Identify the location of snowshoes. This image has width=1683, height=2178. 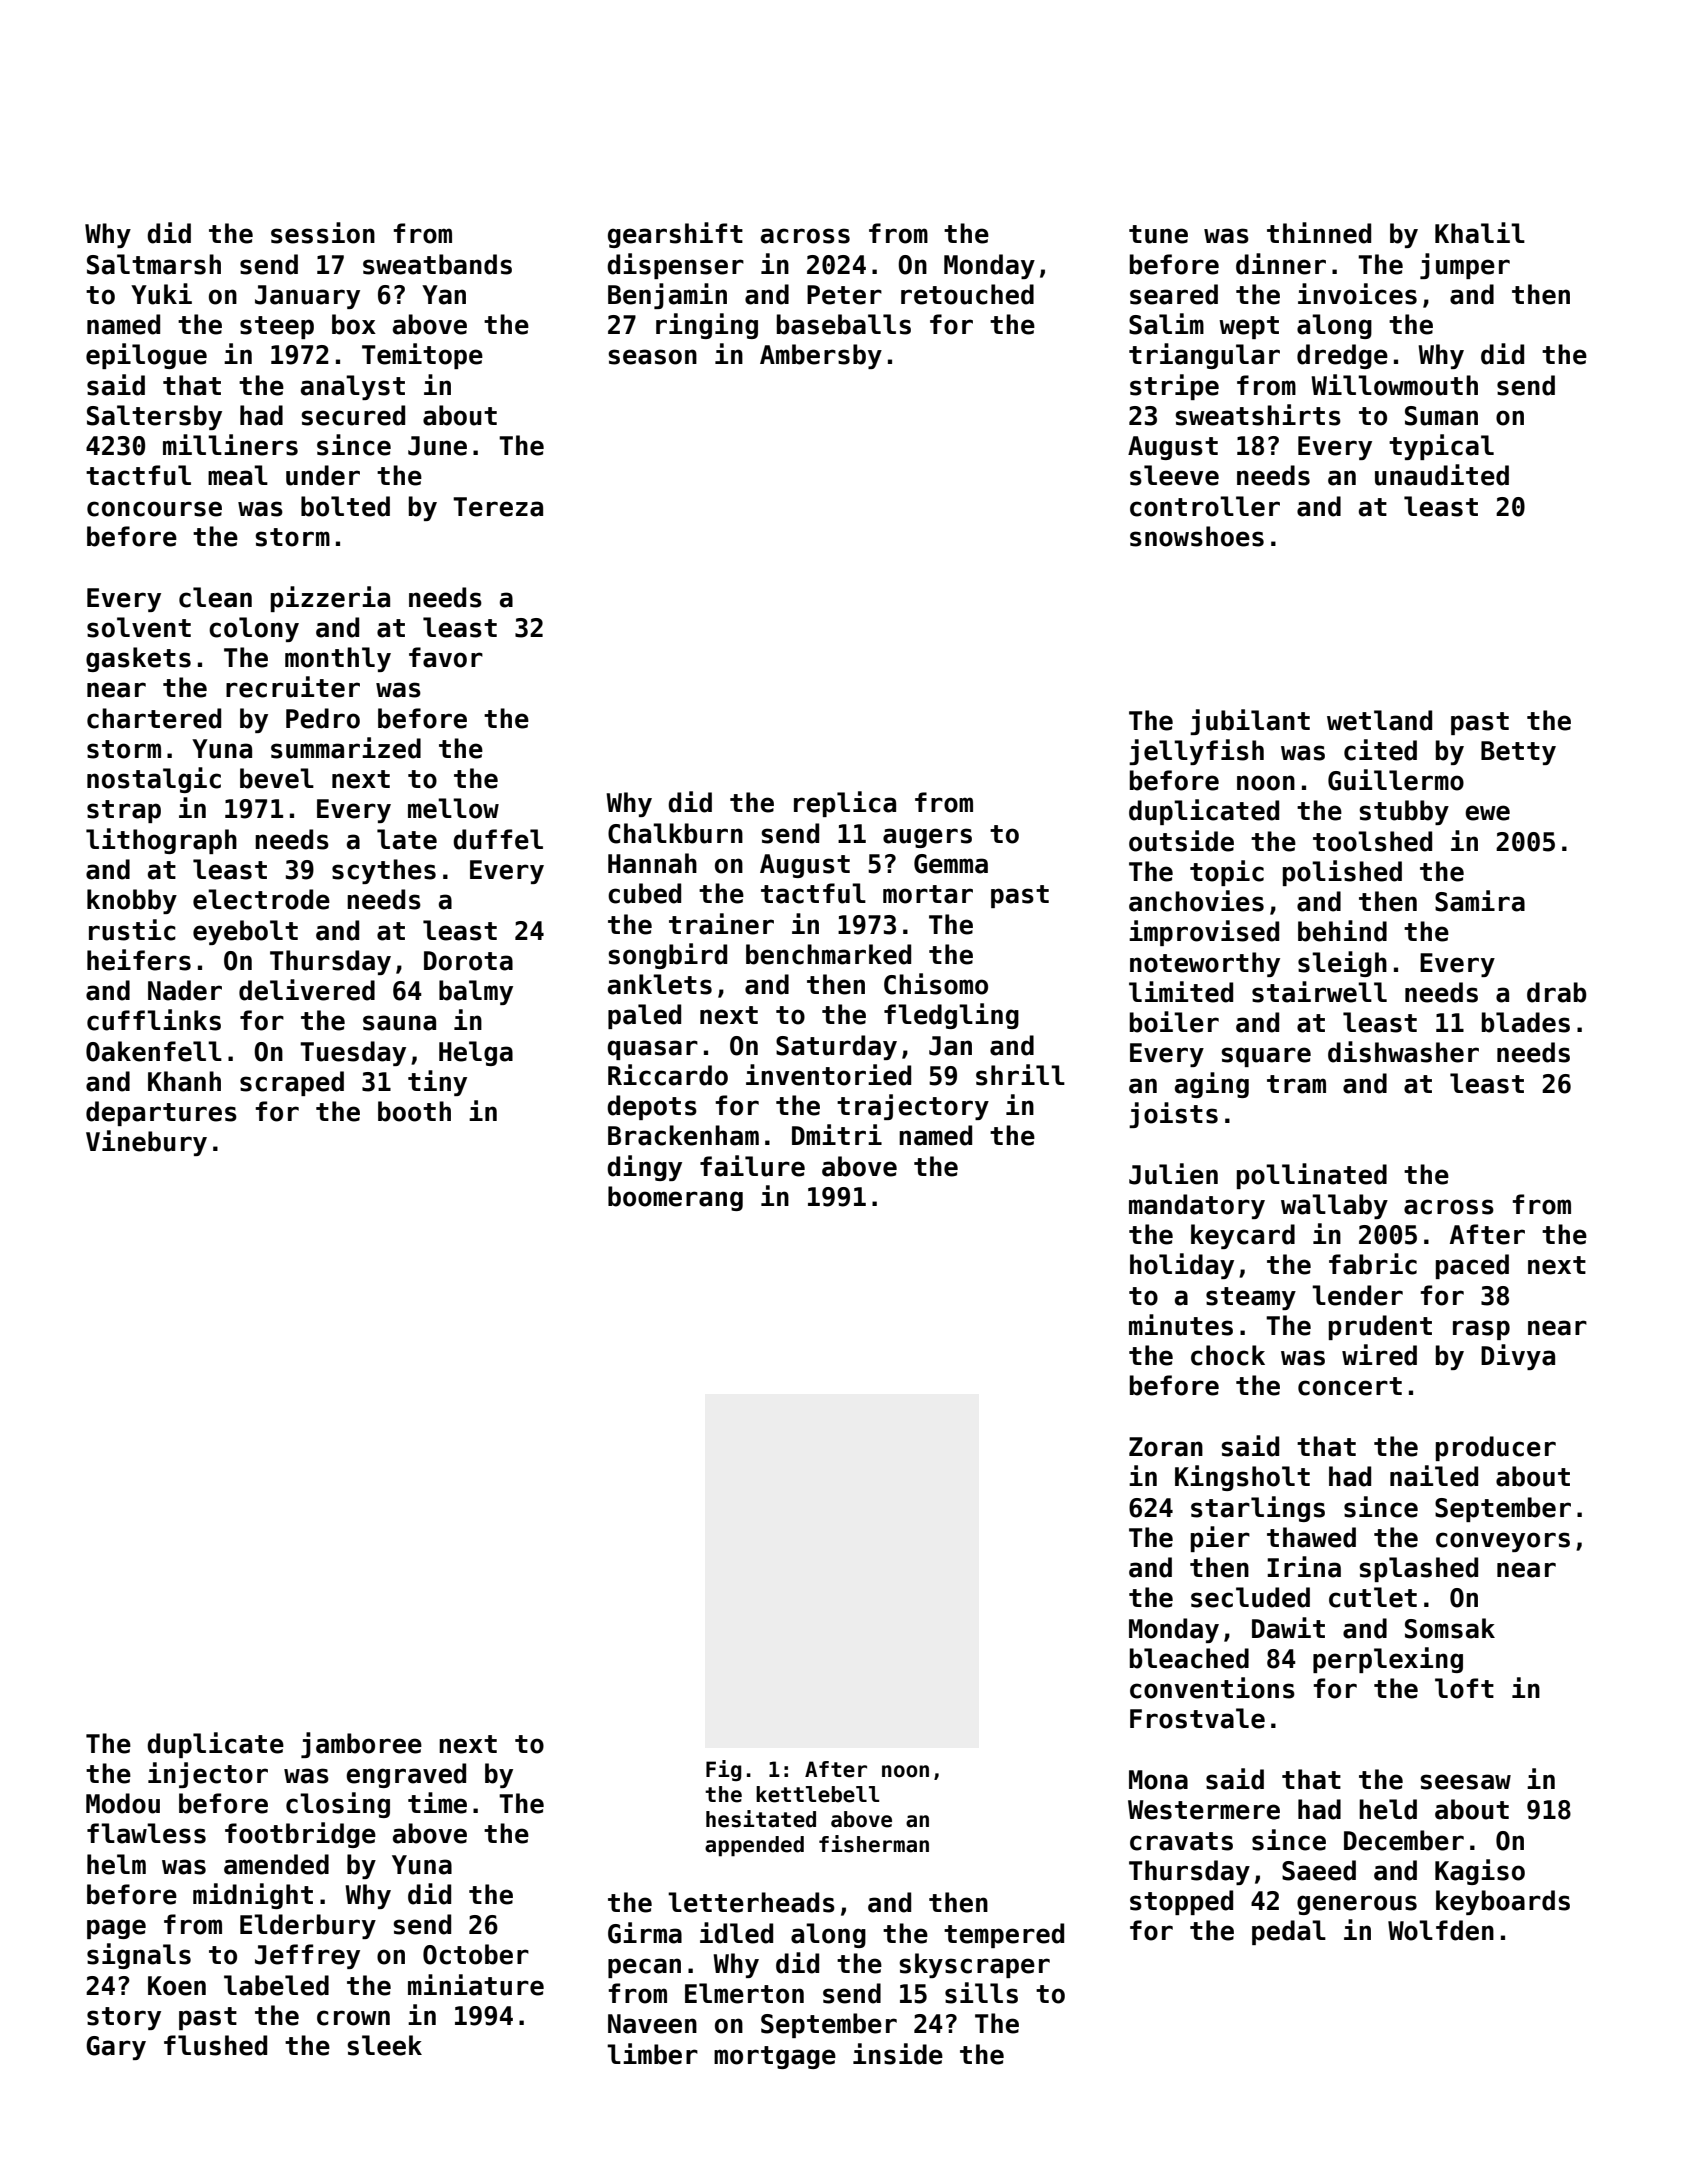
(1197, 536).
